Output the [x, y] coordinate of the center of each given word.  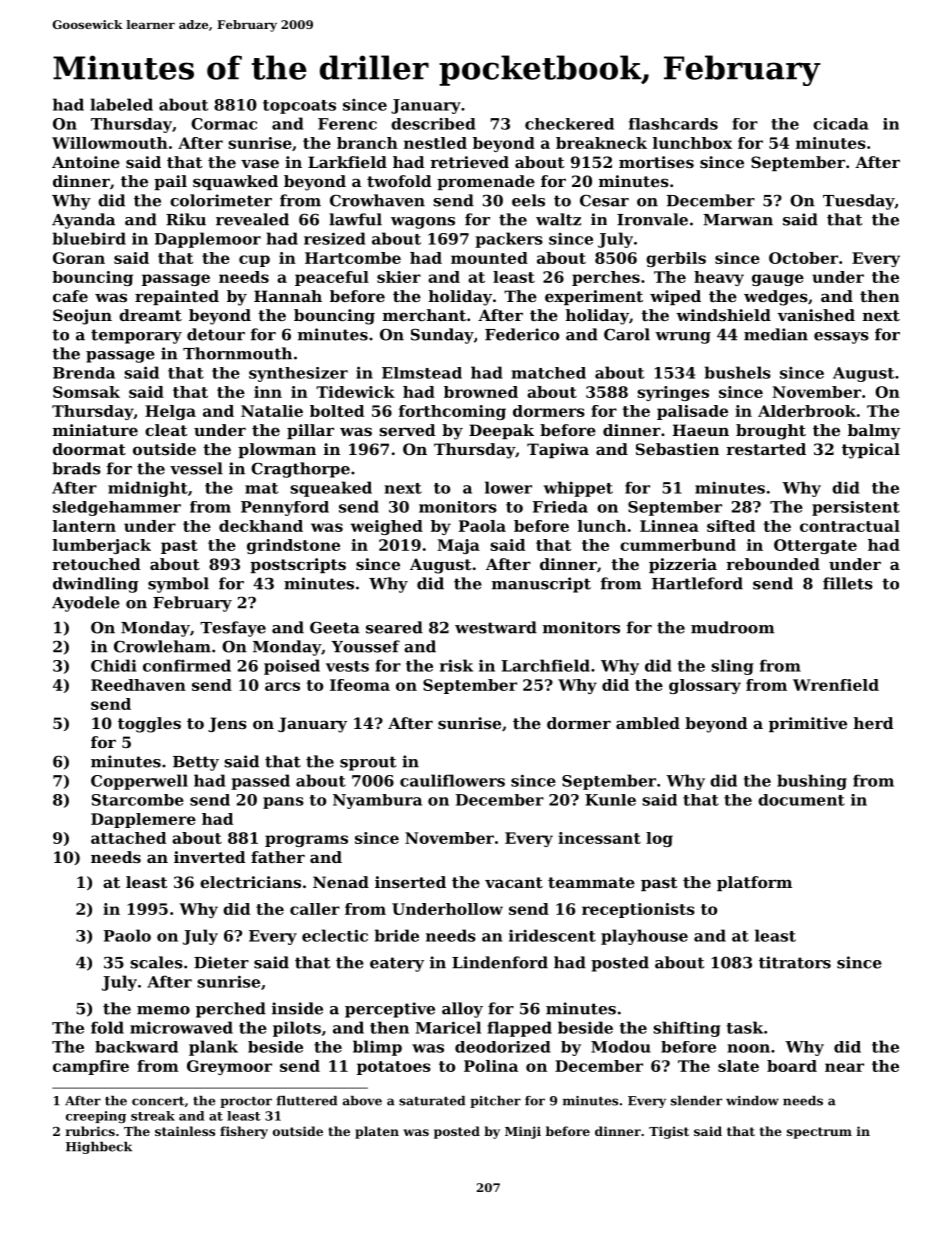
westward [496, 627]
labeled [121, 104]
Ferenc [347, 124]
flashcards [673, 124]
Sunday [442, 336]
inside [297, 1008]
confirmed [187, 665]
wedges [776, 298]
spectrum [819, 1133]
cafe [70, 296]
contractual [850, 526]
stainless [185, 1131]
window [752, 1101]
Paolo [127, 935]
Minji [523, 1132]
